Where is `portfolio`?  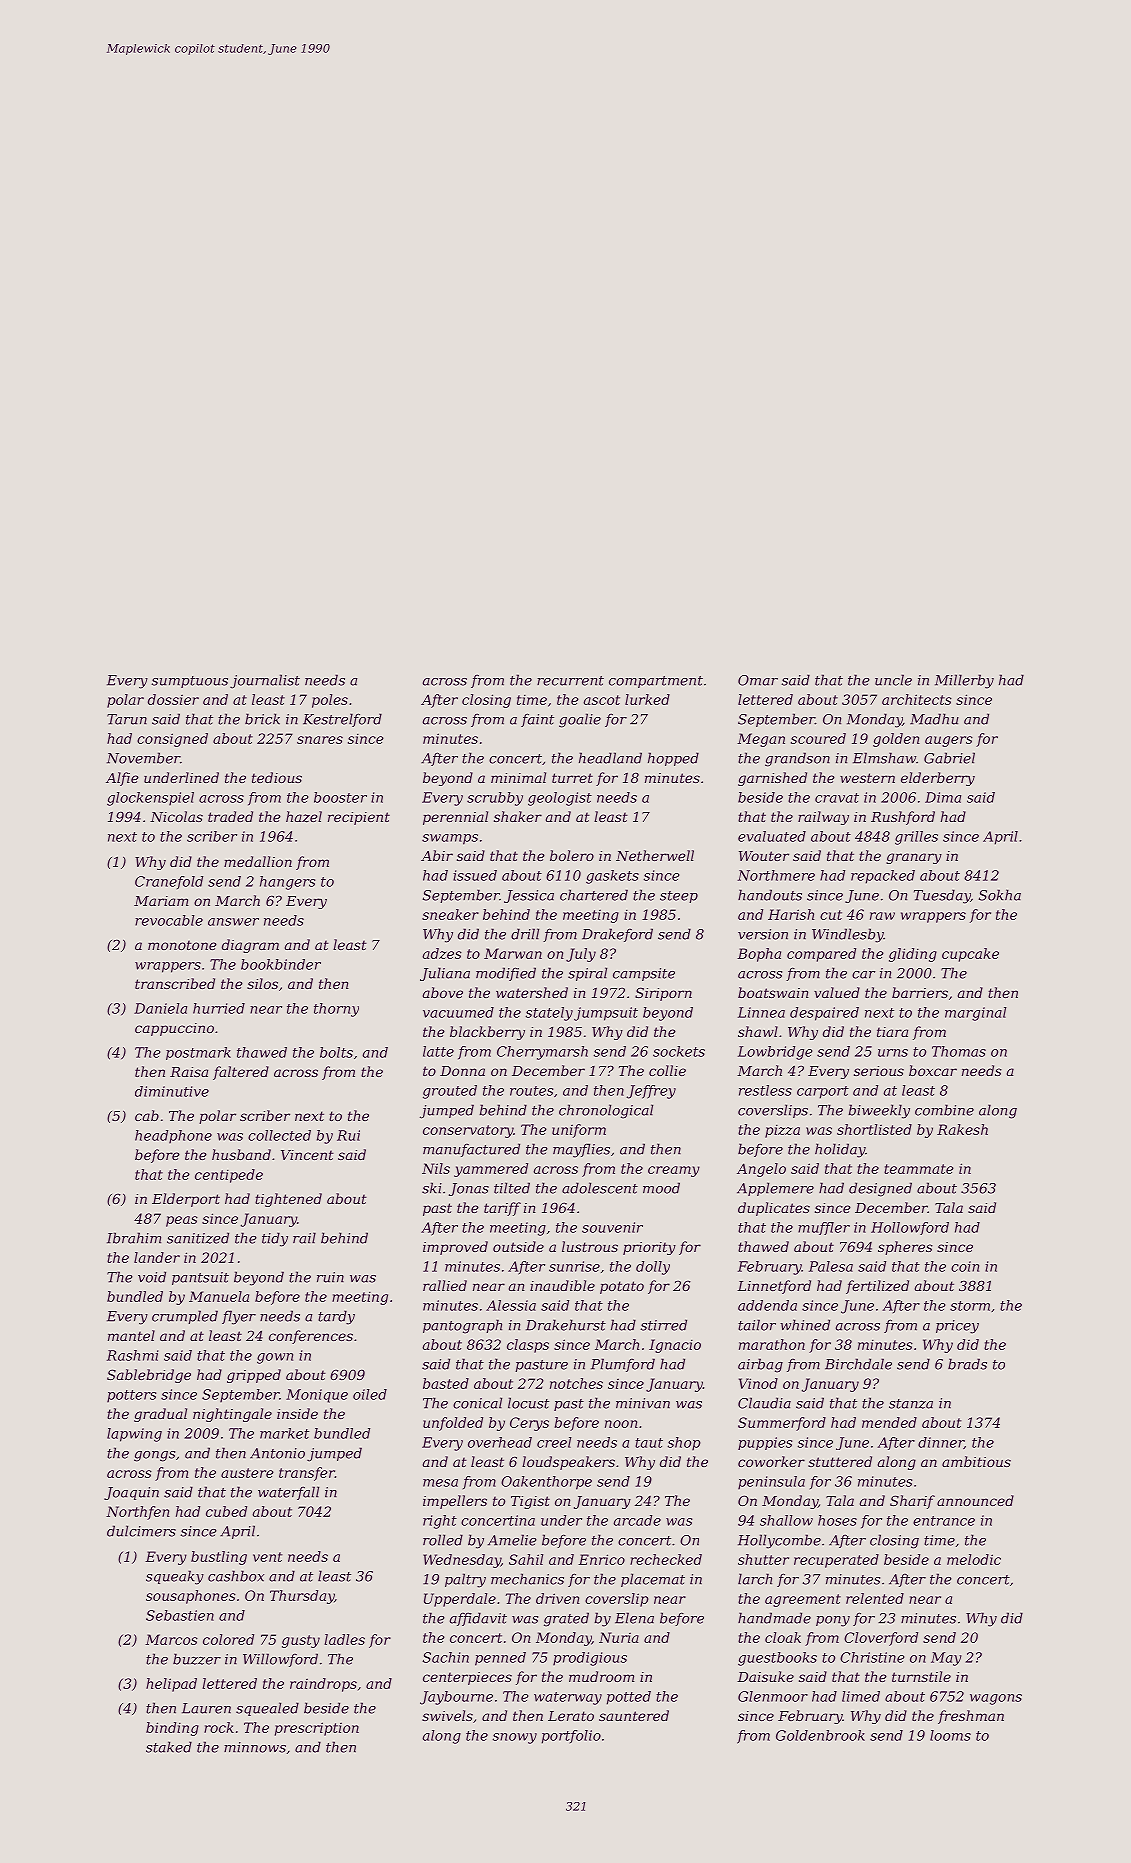 portfolio is located at coordinates (571, 1737).
